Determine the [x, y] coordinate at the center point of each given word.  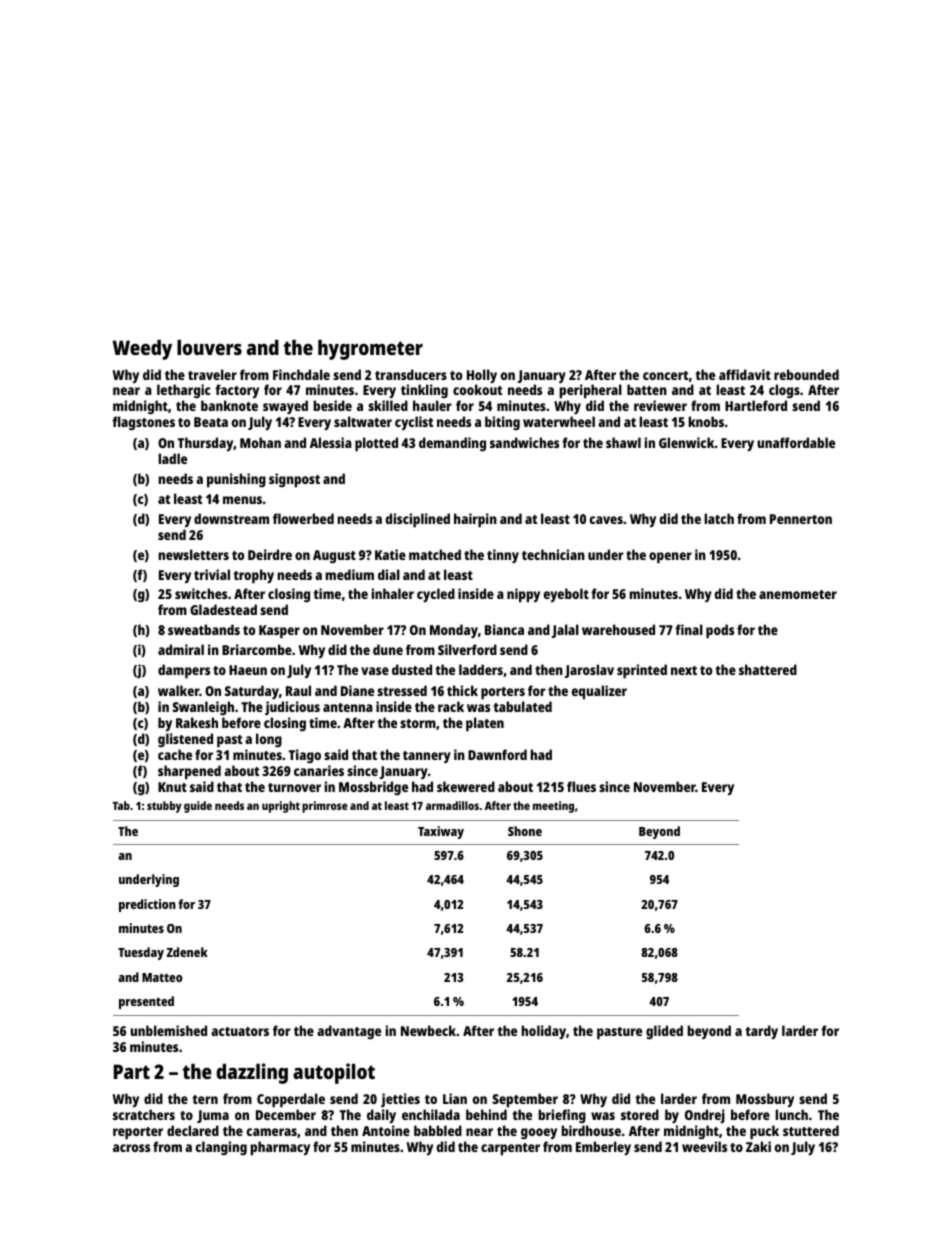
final [689, 629]
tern [205, 1099]
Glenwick [686, 442]
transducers [411, 374]
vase [375, 671]
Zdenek [187, 952]
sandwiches [524, 442]
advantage [349, 1032]
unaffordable [796, 442]
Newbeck [428, 1030]
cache [175, 754]
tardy [761, 1032]
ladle [172, 458]
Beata [211, 422]
